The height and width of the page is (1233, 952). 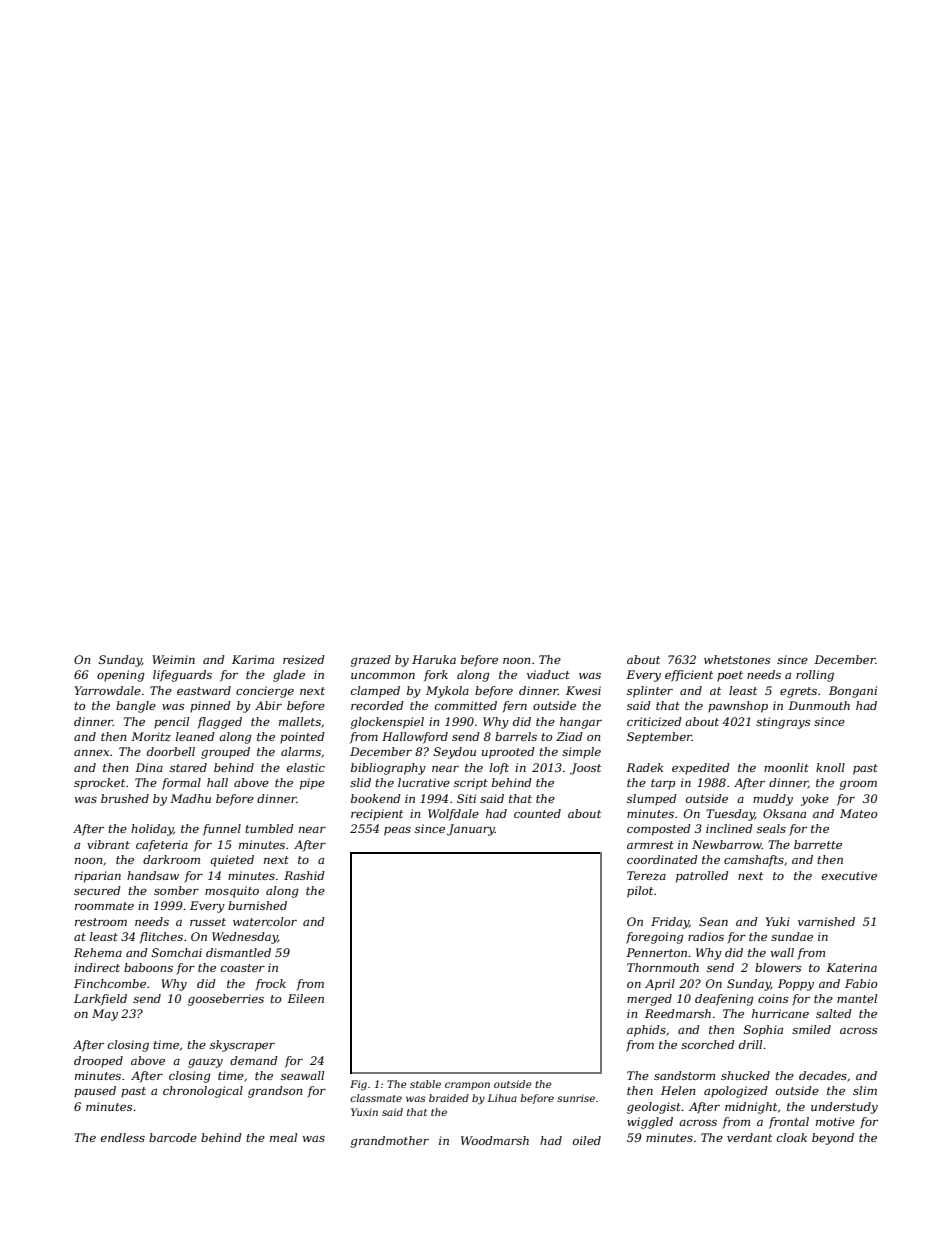 I want to click on barcode, so click(x=173, y=1137).
